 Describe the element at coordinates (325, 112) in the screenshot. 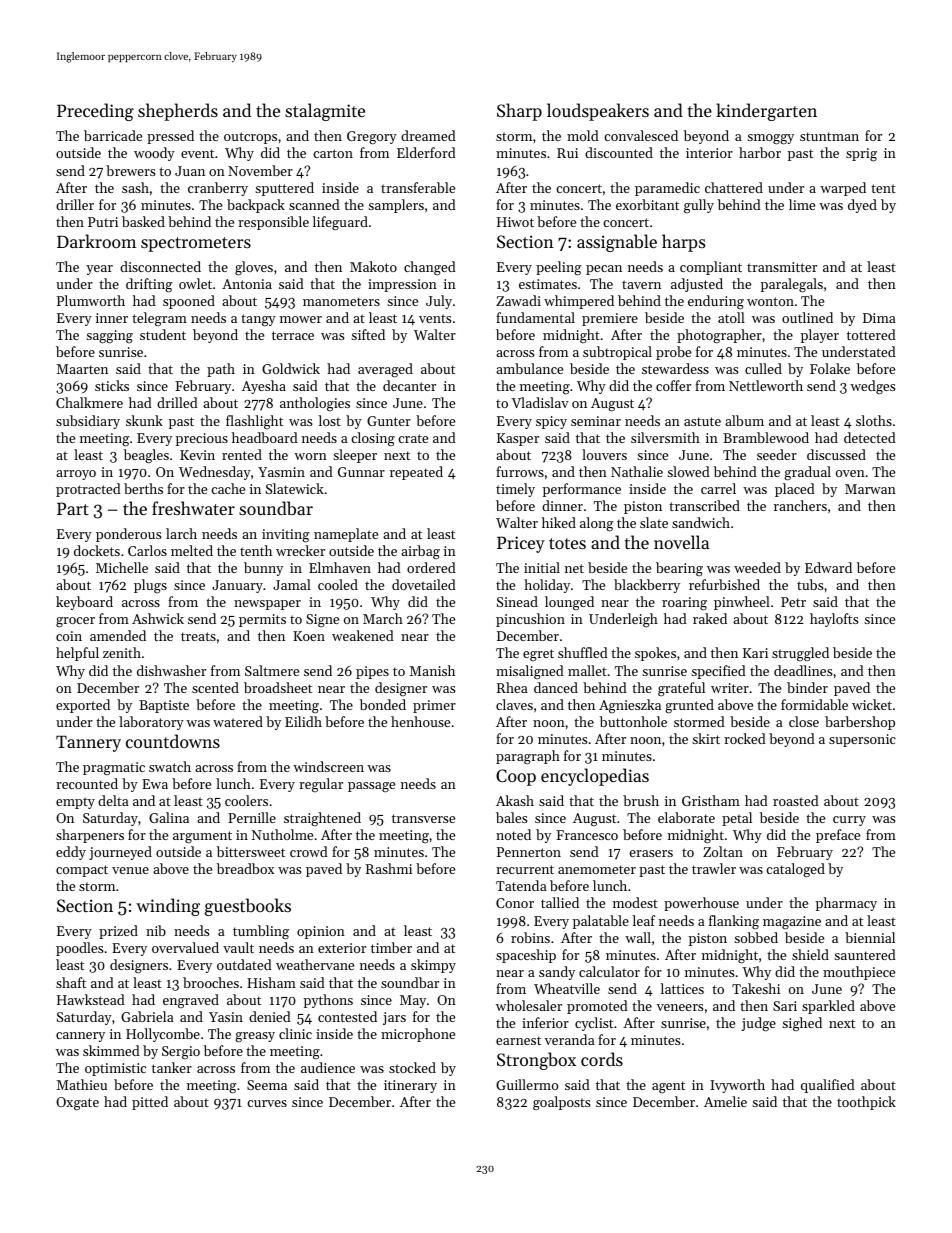

I see `stalagmite` at that location.
